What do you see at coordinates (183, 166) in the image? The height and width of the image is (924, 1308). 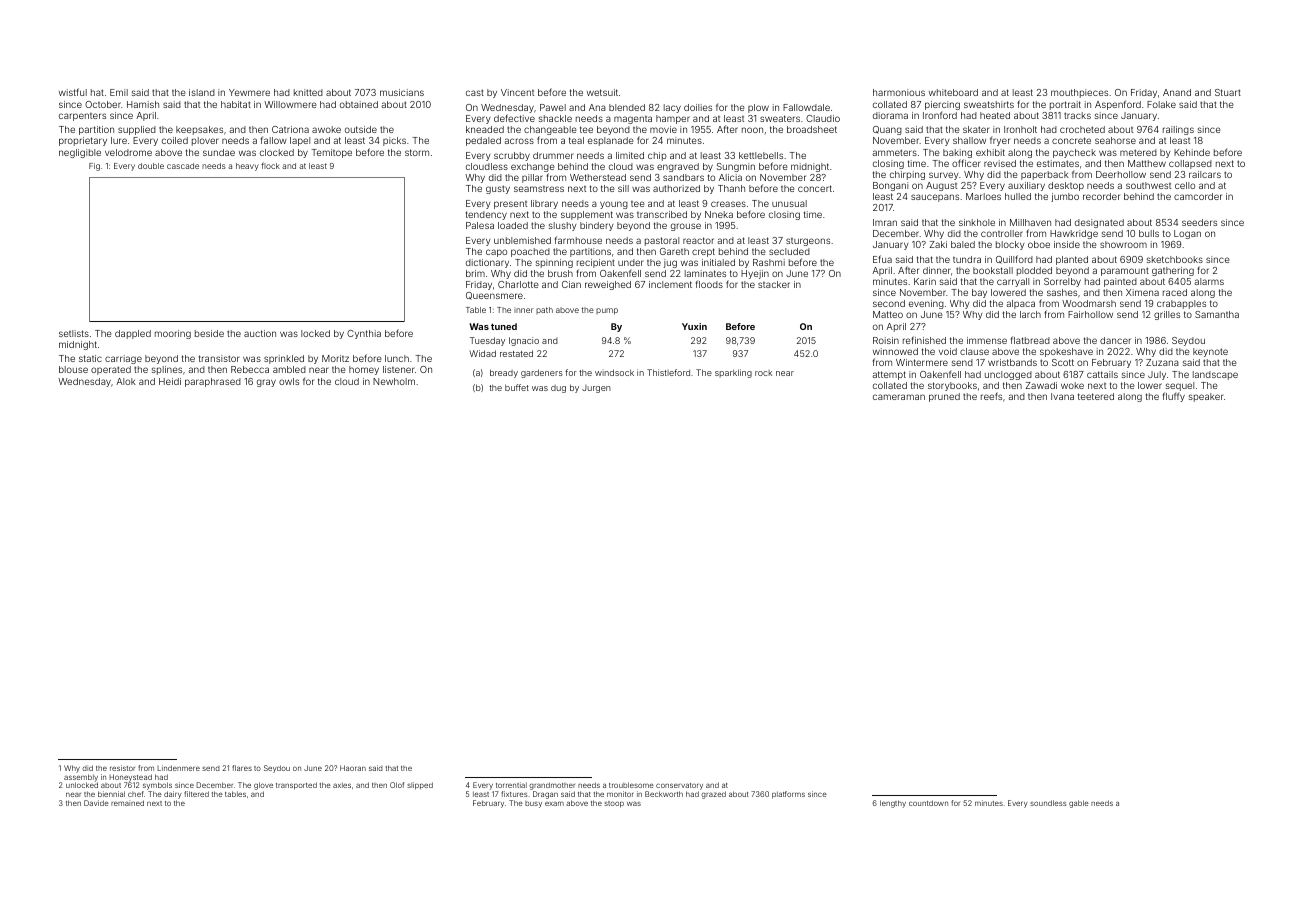 I see `cascade` at bounding box center [183, 166].
